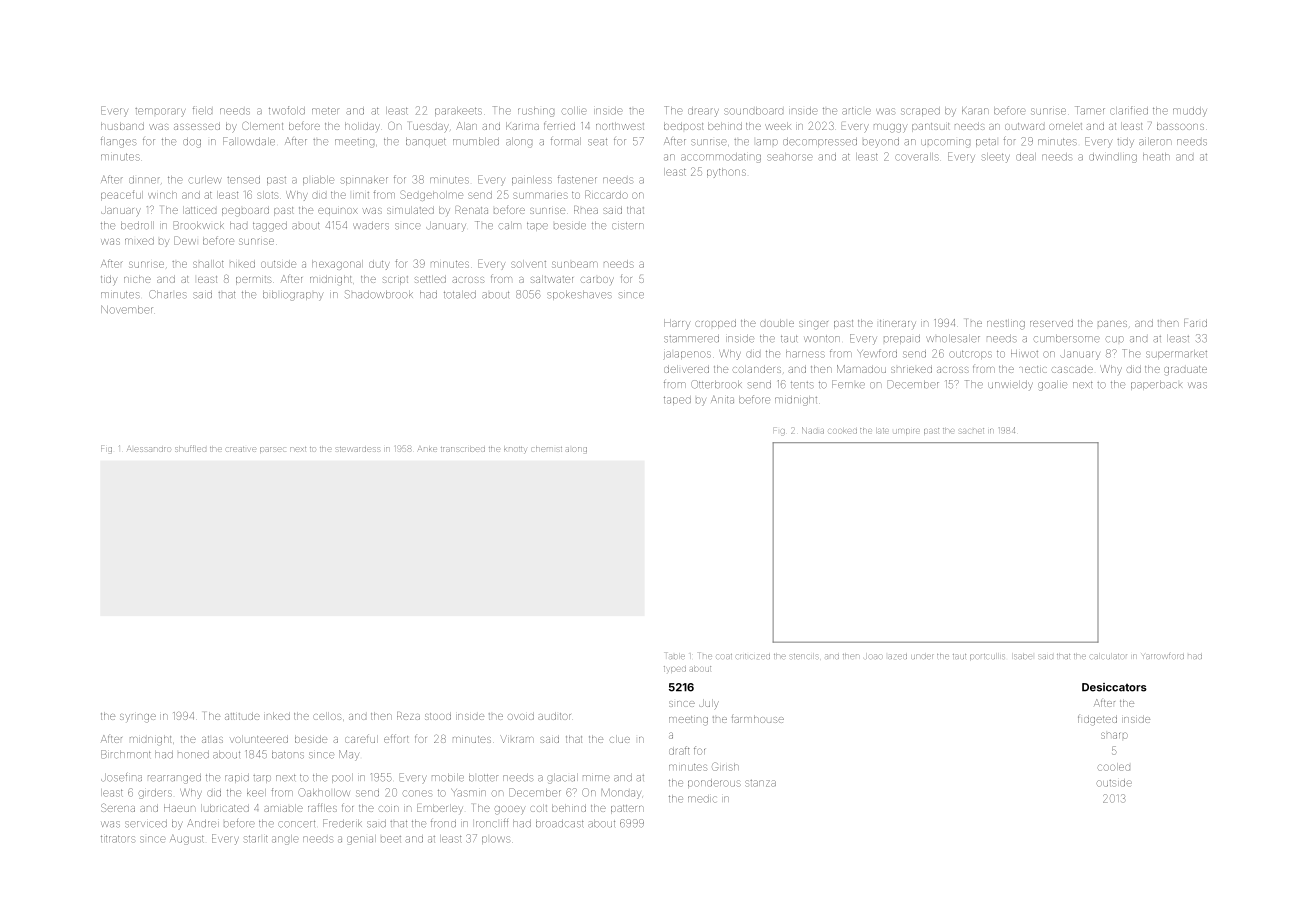 The height and width of the document is (924, 1308). I want to click on seahorse, so click(790, 157).
